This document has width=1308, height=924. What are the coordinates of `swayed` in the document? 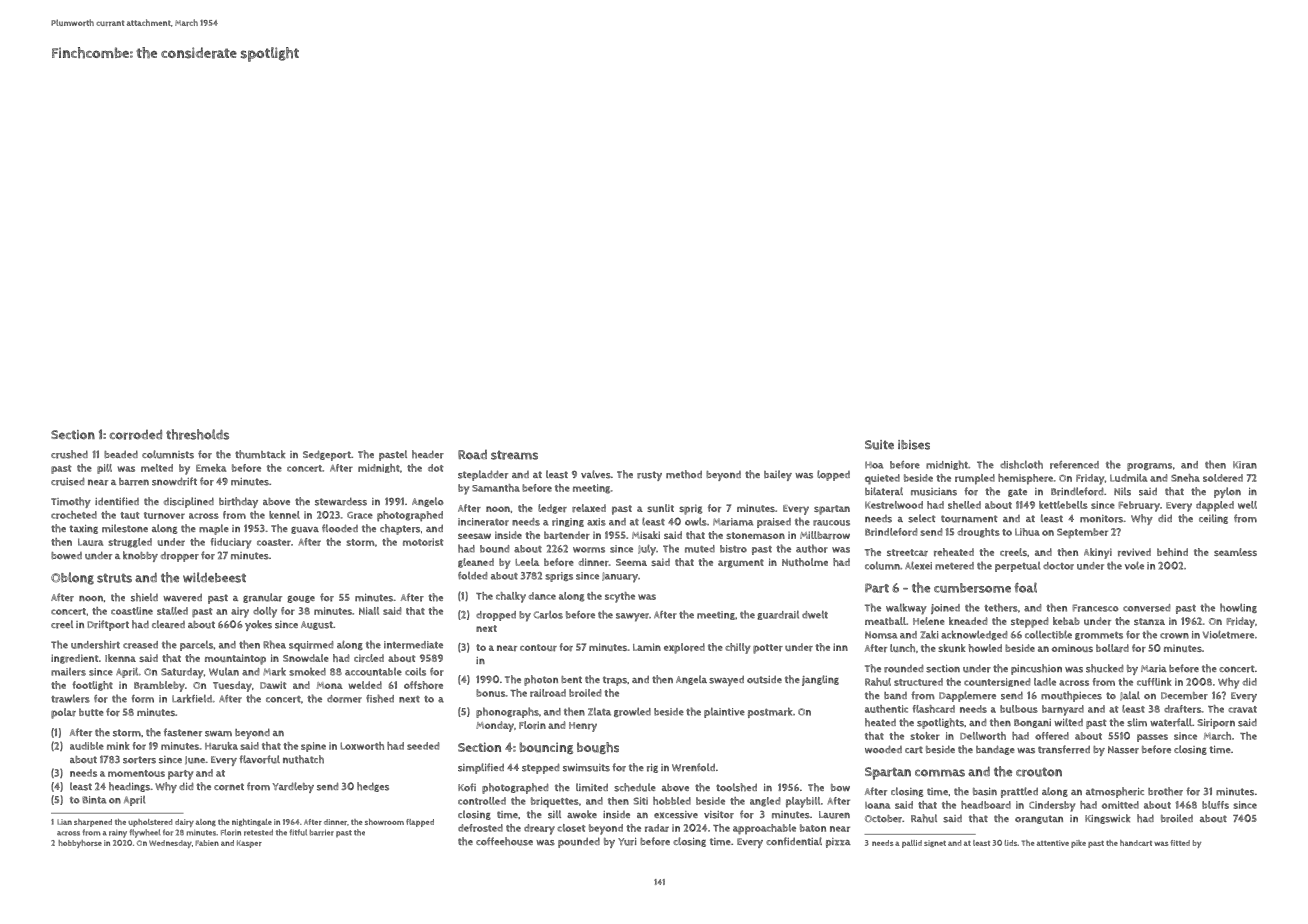 It's located at (726, 680).
